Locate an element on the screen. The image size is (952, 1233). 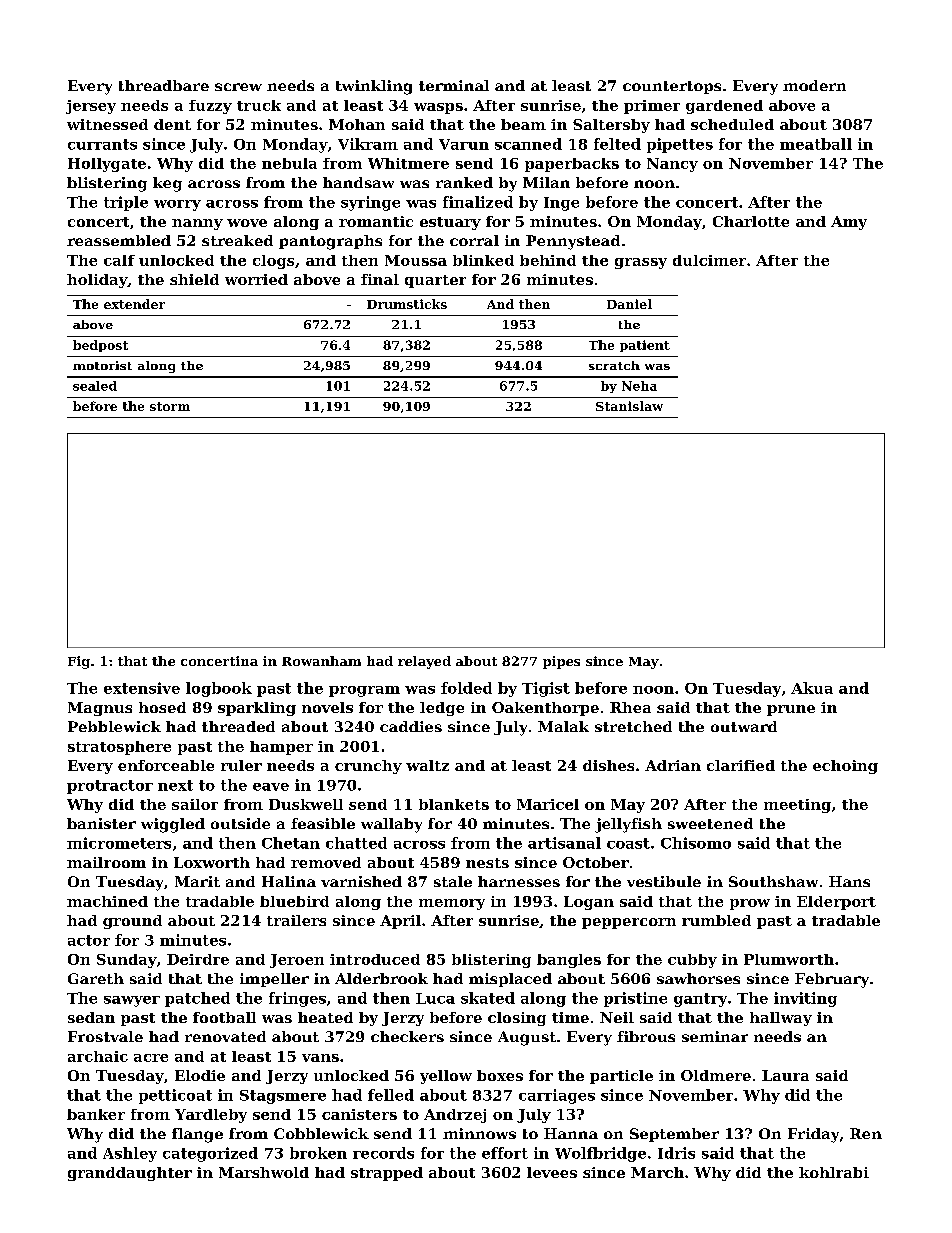
truck is located at coordinates (259, 105).
